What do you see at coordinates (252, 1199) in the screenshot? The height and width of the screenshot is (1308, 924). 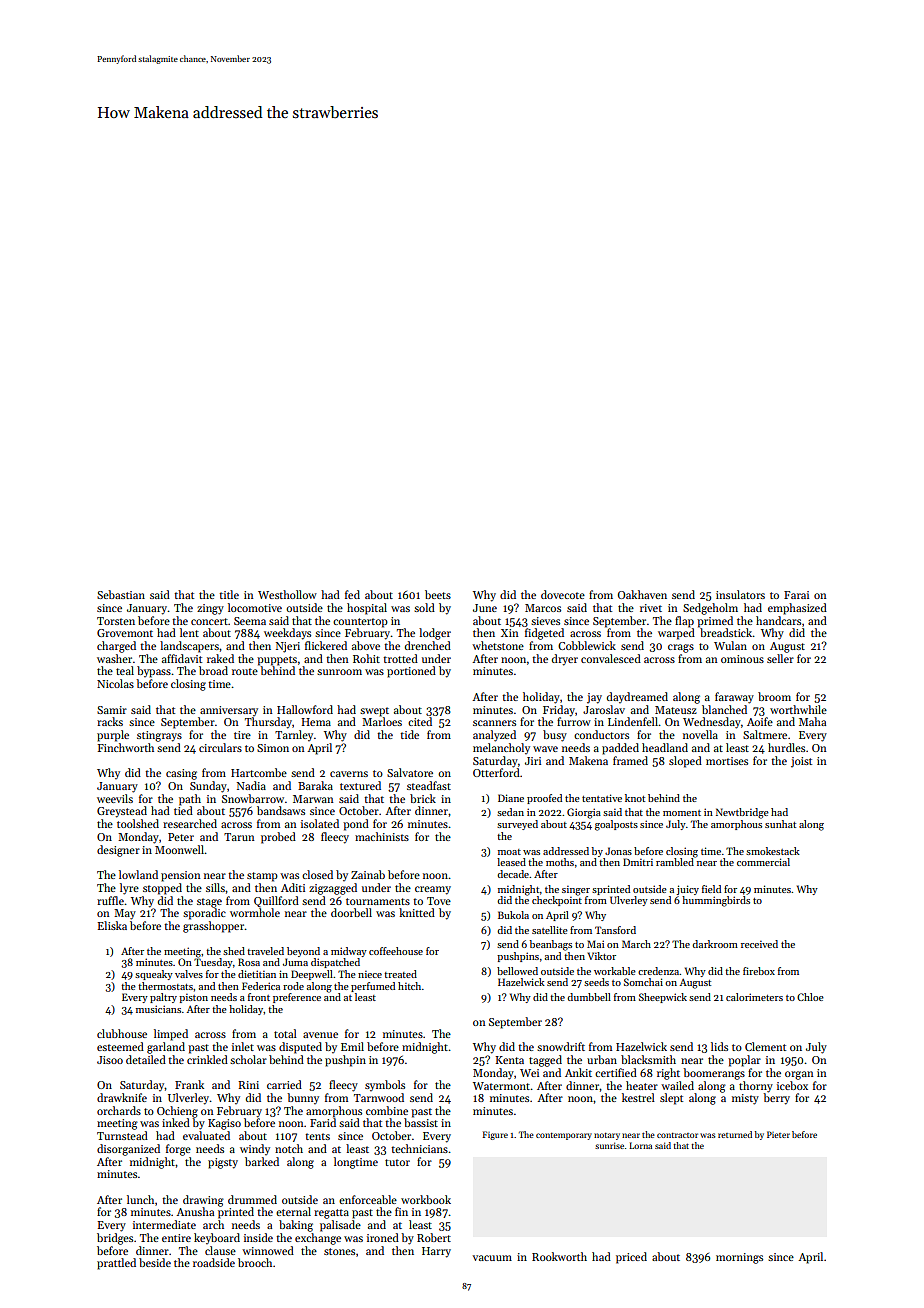 I see `drummed` at bounding box center [252, 1199].
